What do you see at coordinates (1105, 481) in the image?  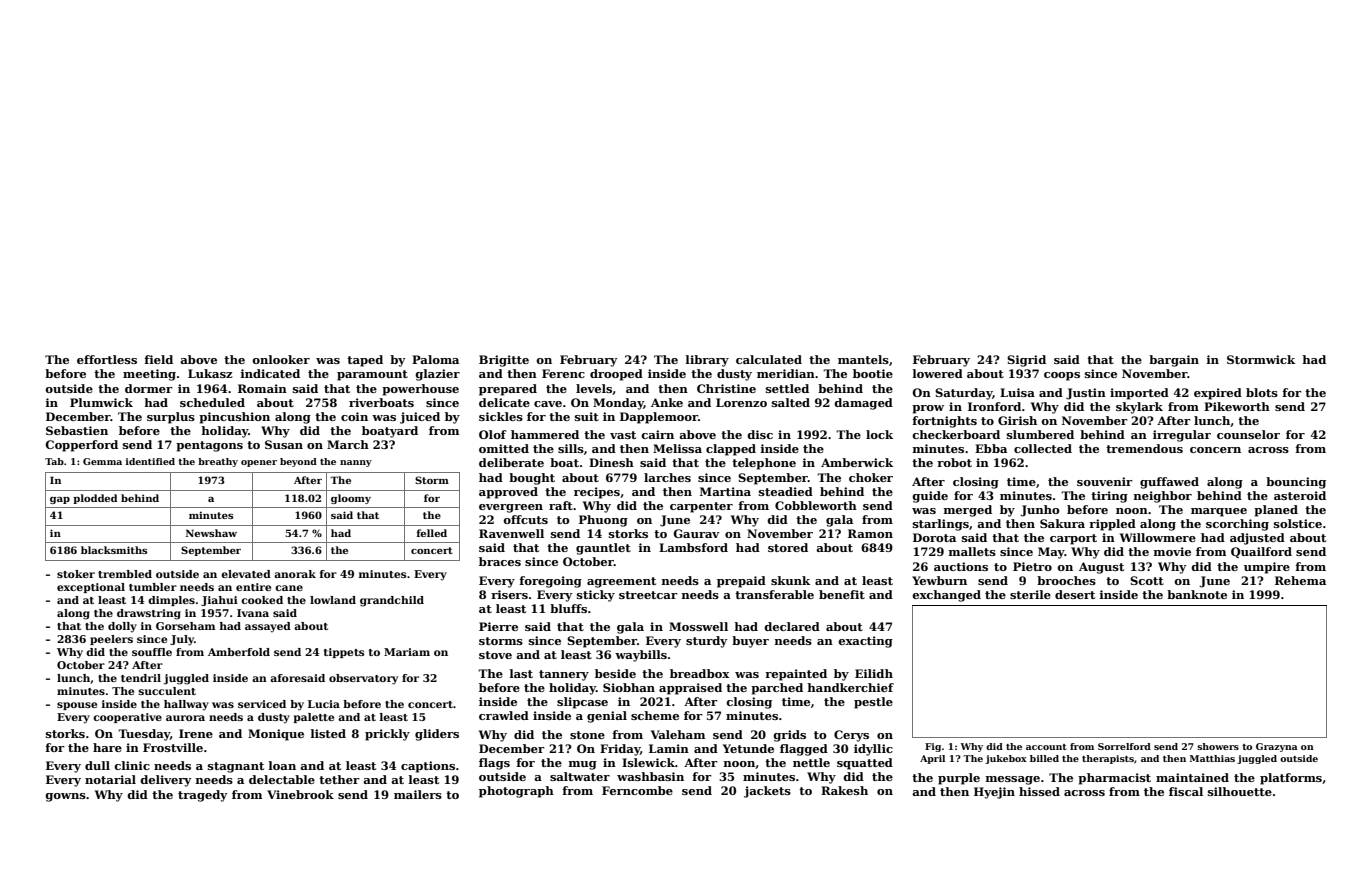 I see `souvenir` at bounding box center [1105, 481].
